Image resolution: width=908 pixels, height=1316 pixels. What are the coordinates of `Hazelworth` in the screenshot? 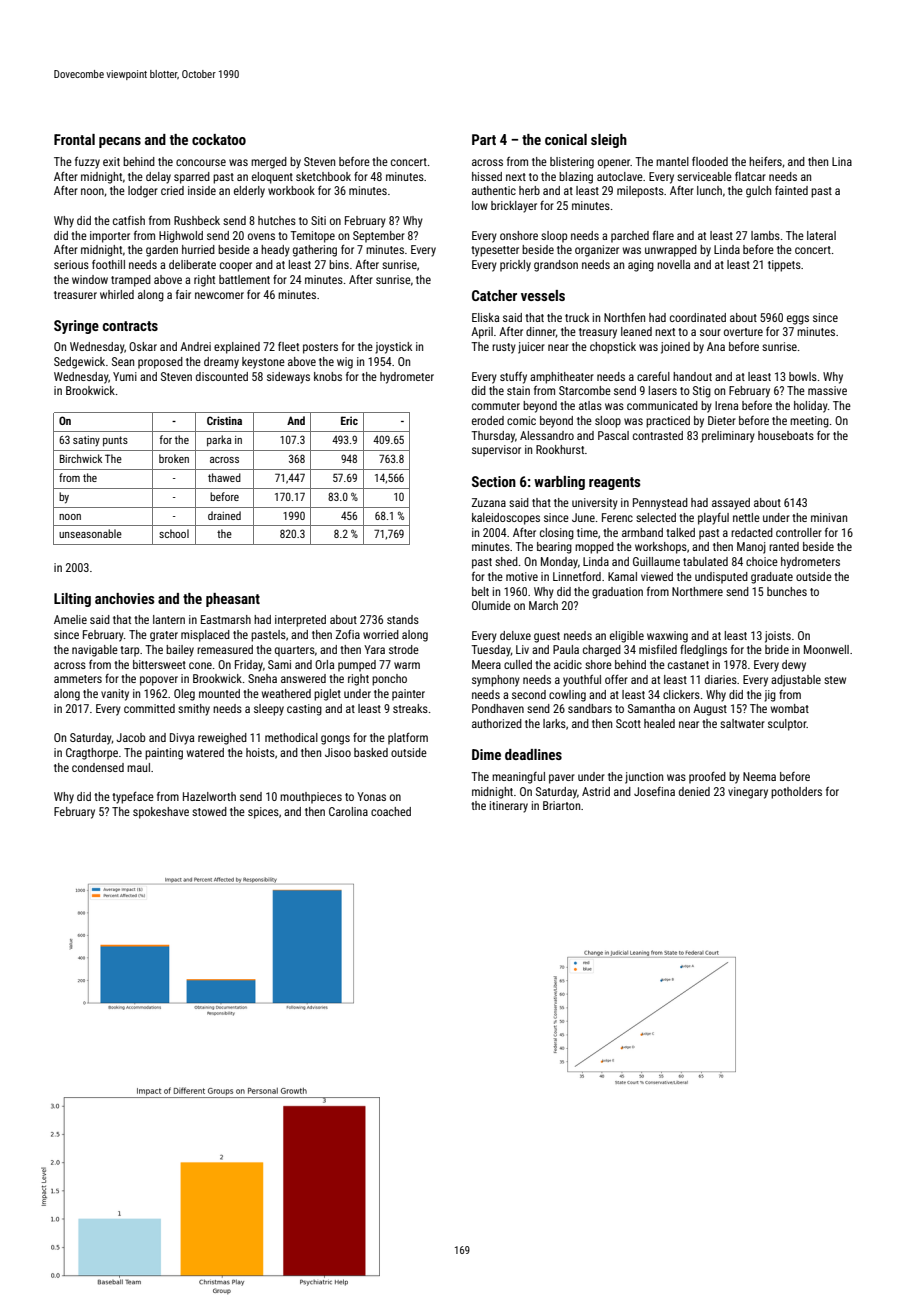 It's located at (209, 796).
